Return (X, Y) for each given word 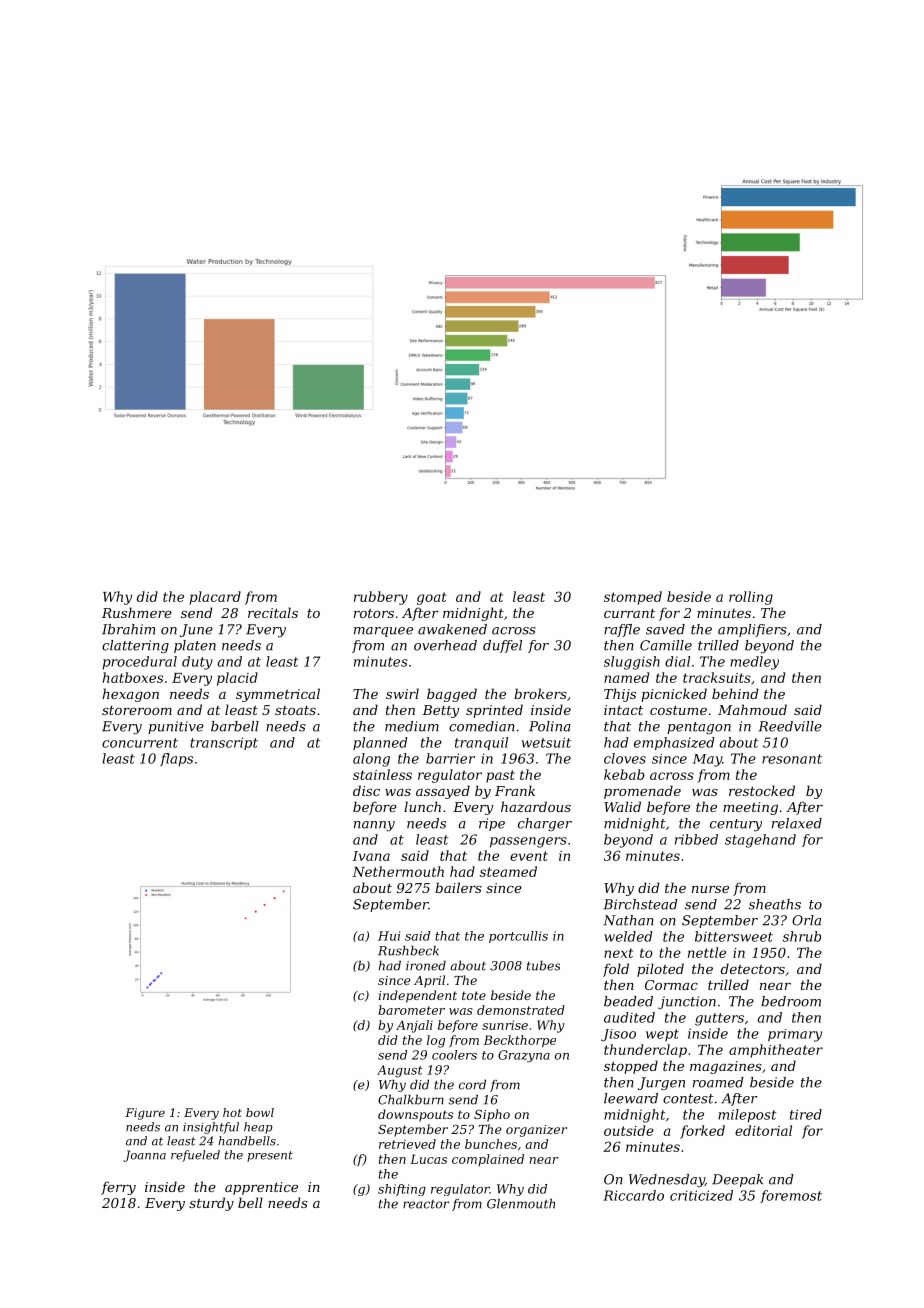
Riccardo (633, 1195)
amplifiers (752, 630)
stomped (633, 598)
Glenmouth (521, 1203)
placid (237, 679)
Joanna (144, 1156)
